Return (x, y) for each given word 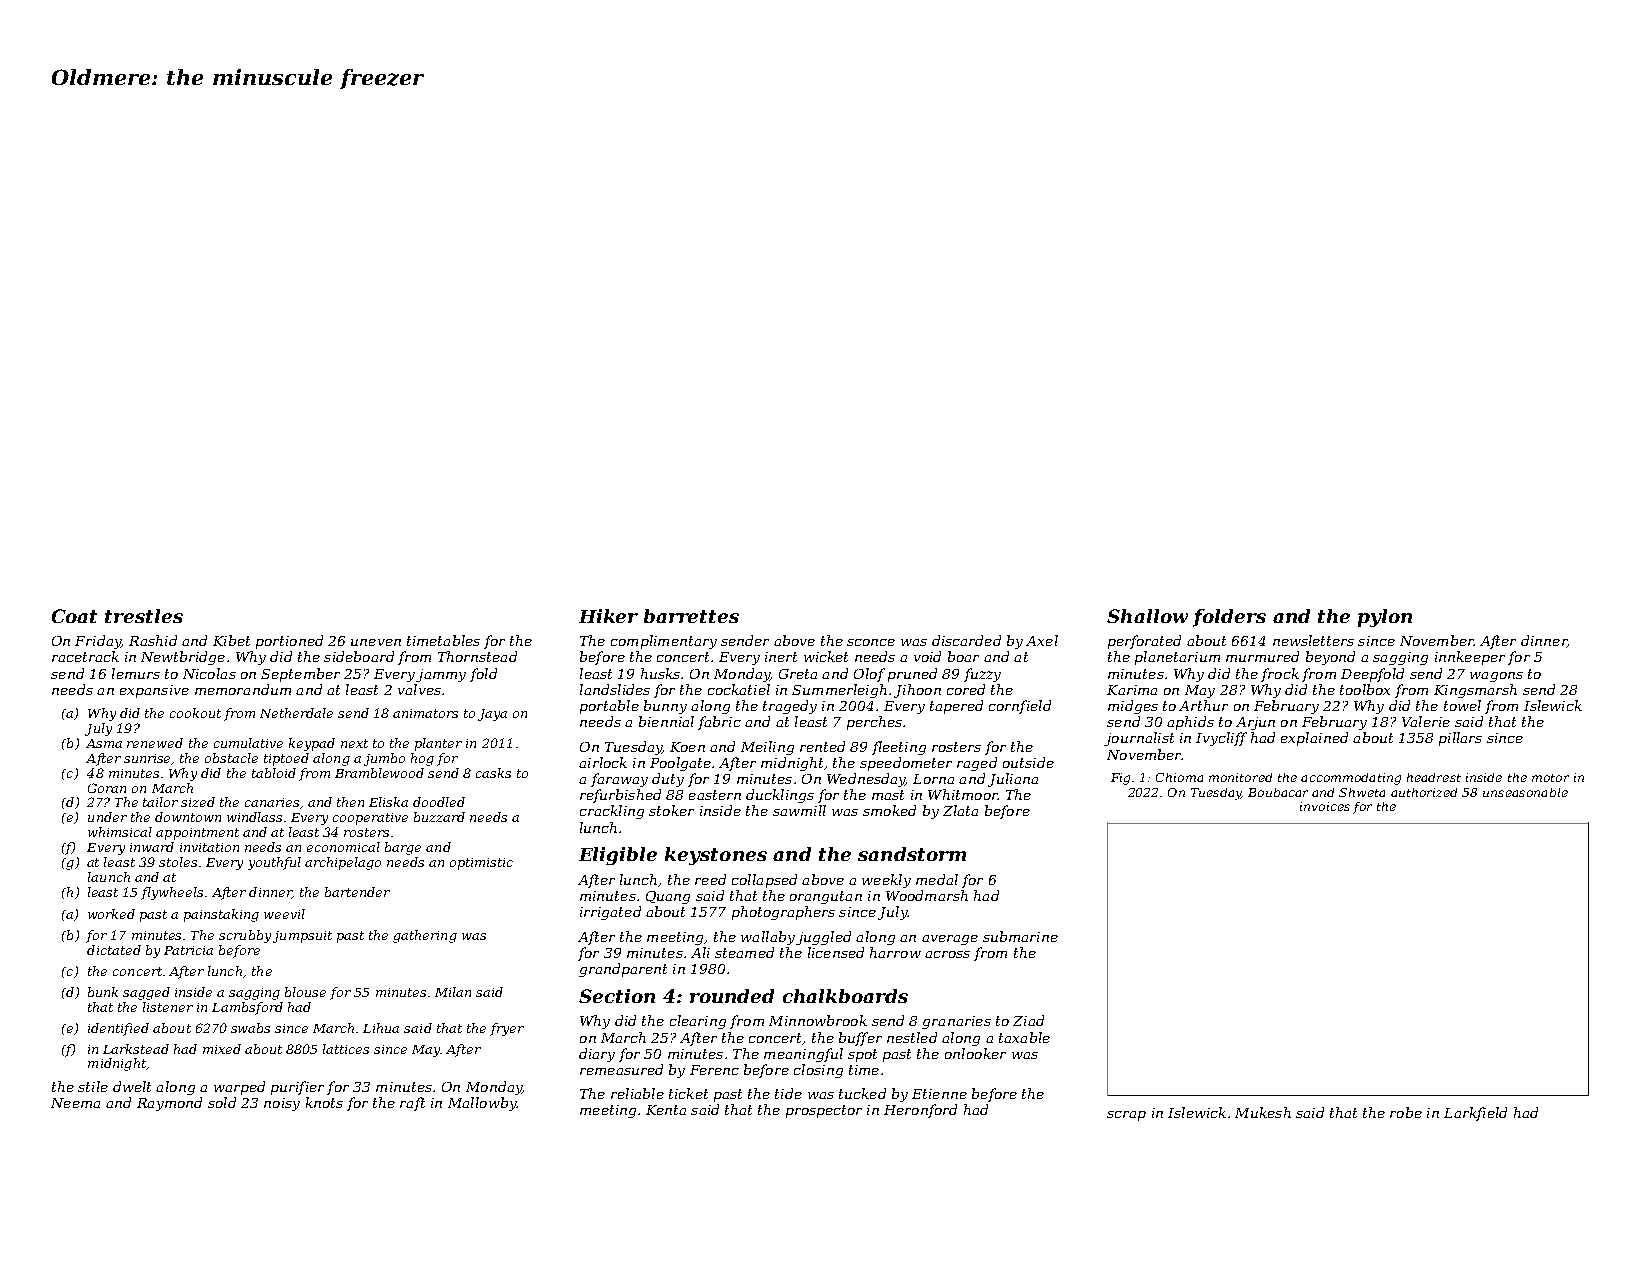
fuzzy (982, 675)
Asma (104, 743)
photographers (783, 913)
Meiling (767, 748)
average (950, 940)
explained (1314, 739)
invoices (1325, 806)
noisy (282, 1104)
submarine (1020, 936)
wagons (1496, 677)
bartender (357, 892)
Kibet (231, 640)
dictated (114, 950)
